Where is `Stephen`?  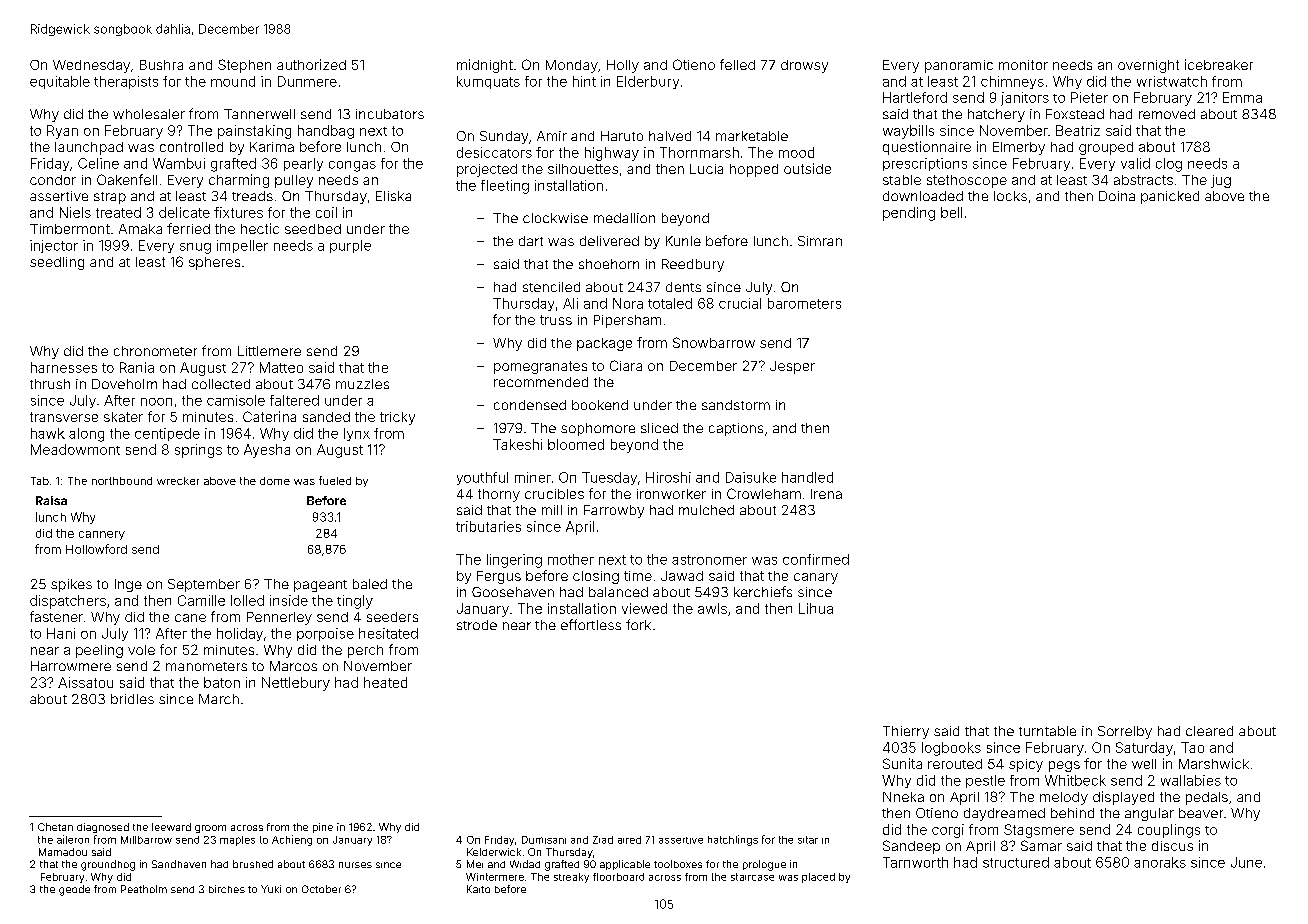
Stephen is located at coordinates (244, 66).
